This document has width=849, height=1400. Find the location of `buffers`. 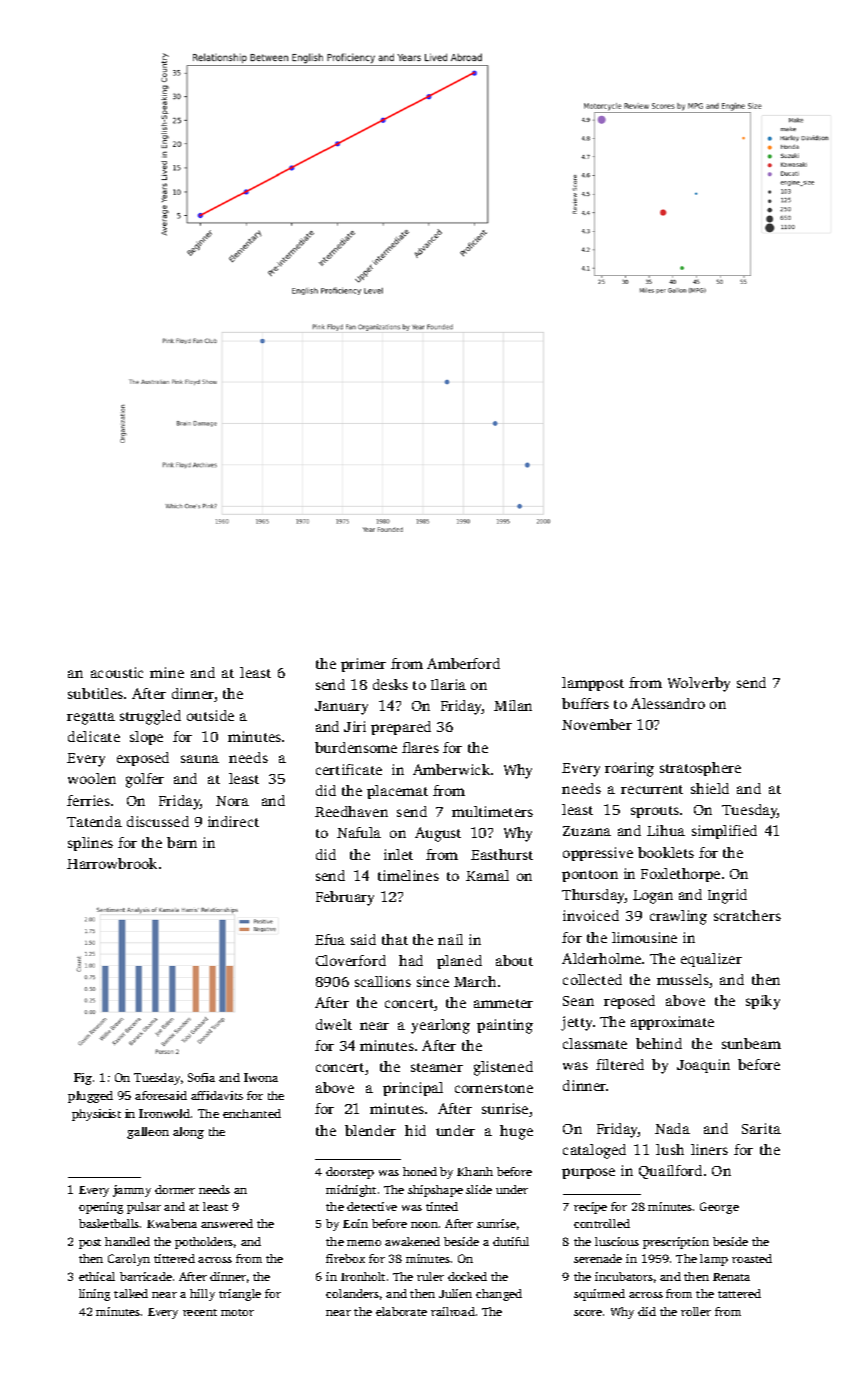

buffers is located at coordinates (585, 703).
